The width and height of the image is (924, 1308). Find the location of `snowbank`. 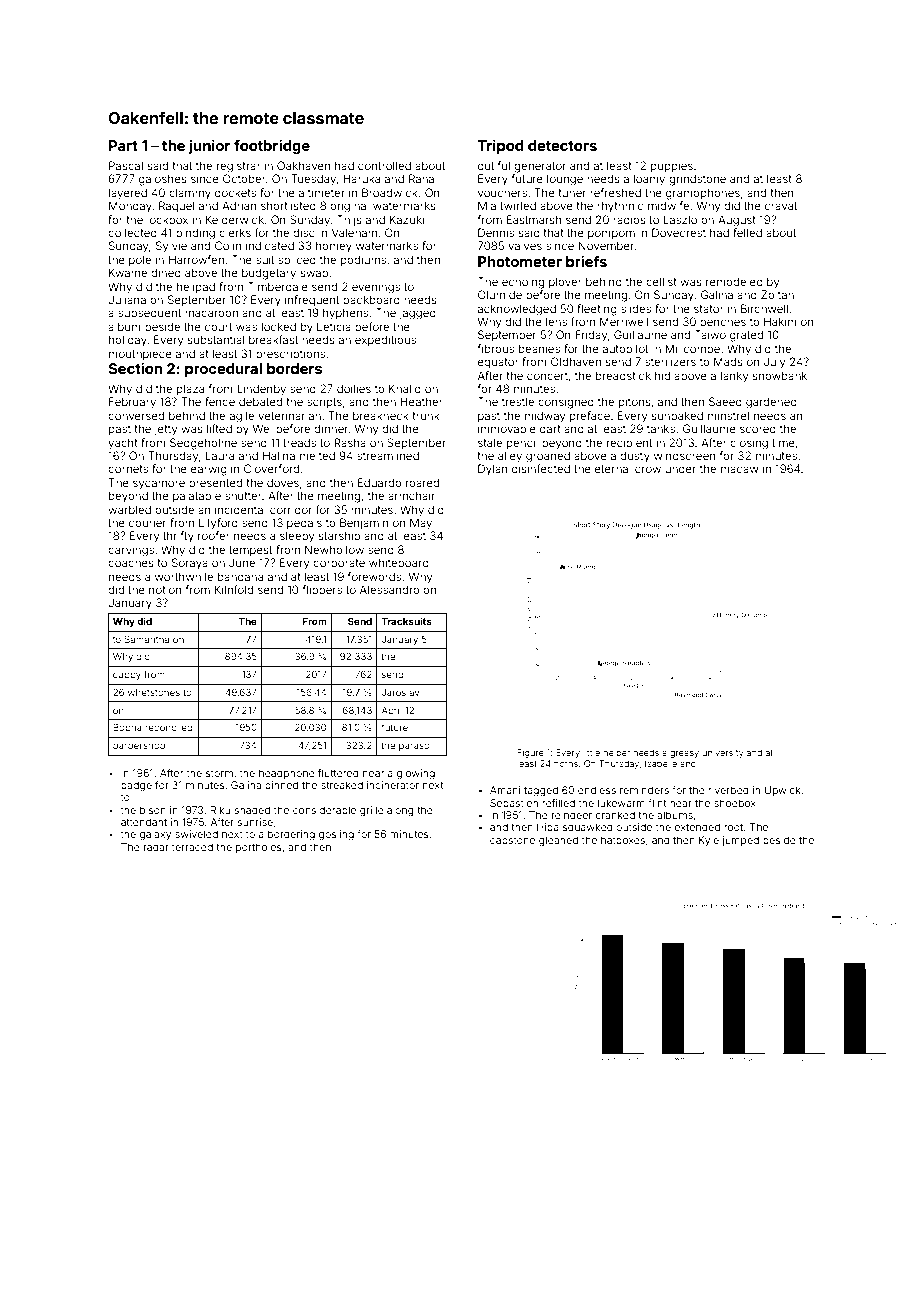

snowbank is located at coordinates (780, 375).
